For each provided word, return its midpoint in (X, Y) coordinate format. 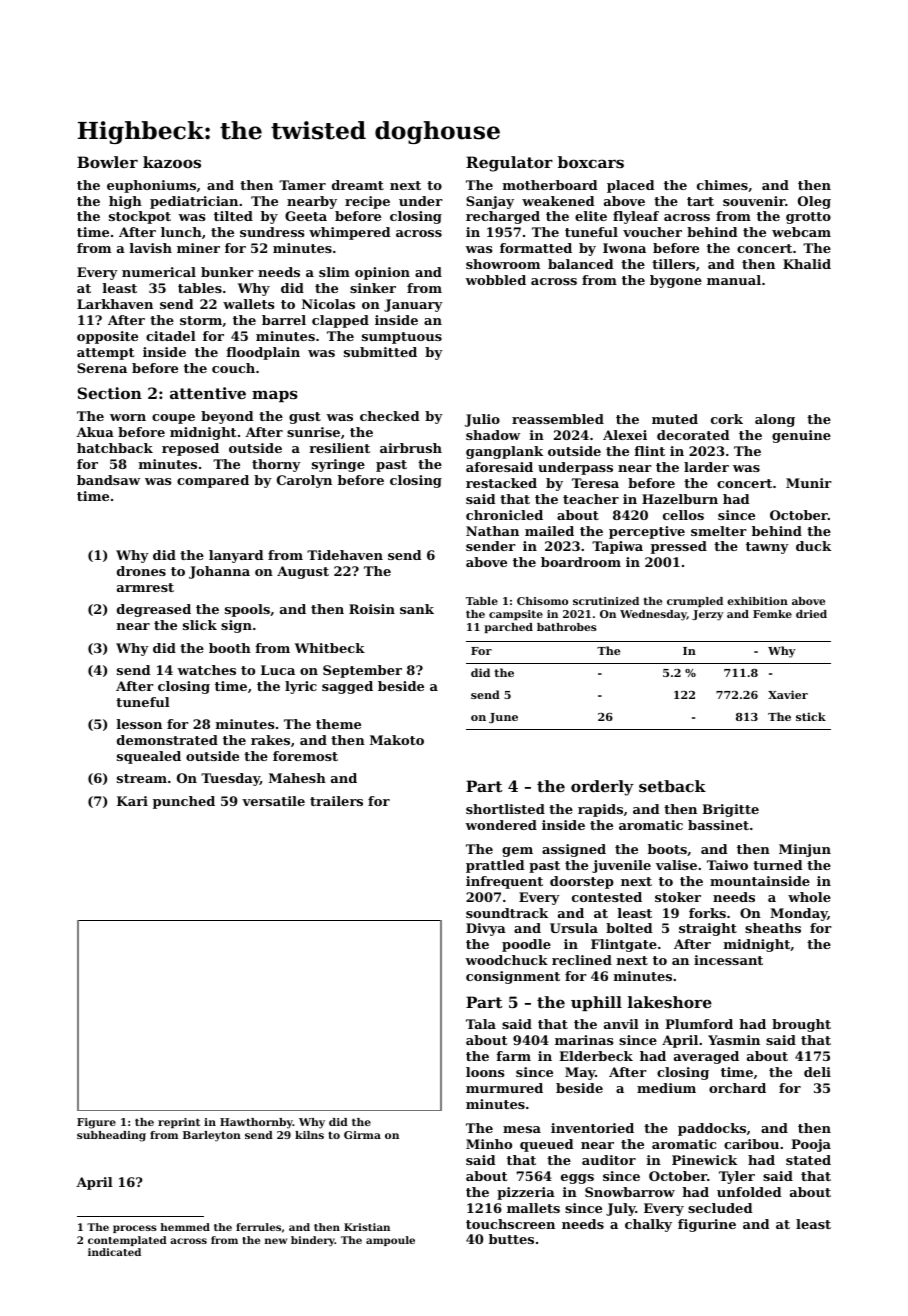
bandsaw (108, 480)
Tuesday (230, 779)
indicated (114, 1252)
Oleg (814, 202)
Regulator (509, 164)
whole (809, 897)
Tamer (302, 185)
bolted (629, 928)
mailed (549, 531)
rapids (600, 810)
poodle (526, 945)
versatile (273, 801)
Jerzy (708, 615)
